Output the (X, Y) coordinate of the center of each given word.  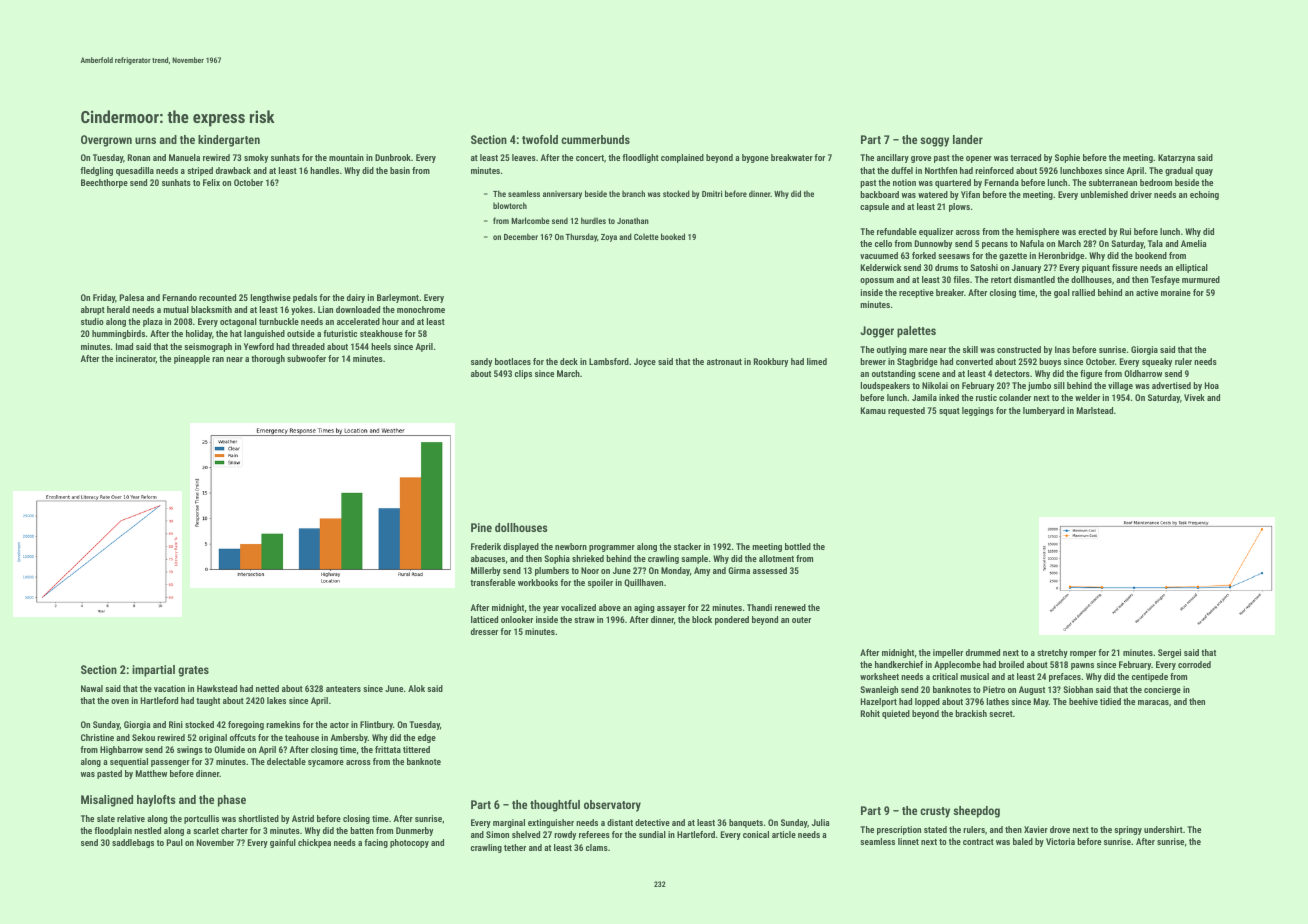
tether (515, 847)
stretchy (1052, 653)
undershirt (1163, 829)
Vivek (1194, 397)
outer (801, 620)
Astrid (303, 818)
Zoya (609, 238)
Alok (416, 688)
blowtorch (510, 205)
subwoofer (306, 358)
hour (390, 321)
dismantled (1034, 279)
